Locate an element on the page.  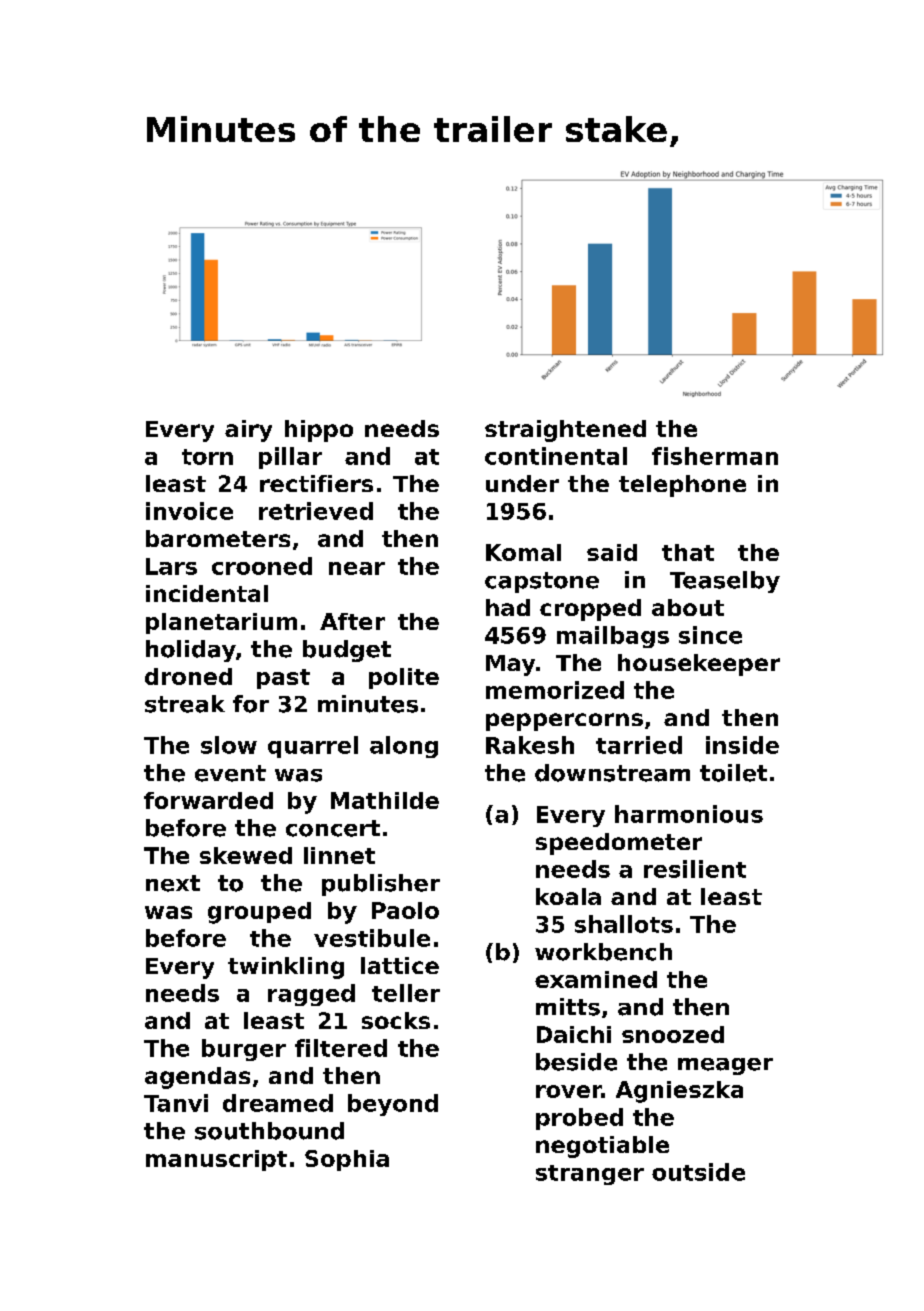
vestibule is located at coordinates (372, 938).
